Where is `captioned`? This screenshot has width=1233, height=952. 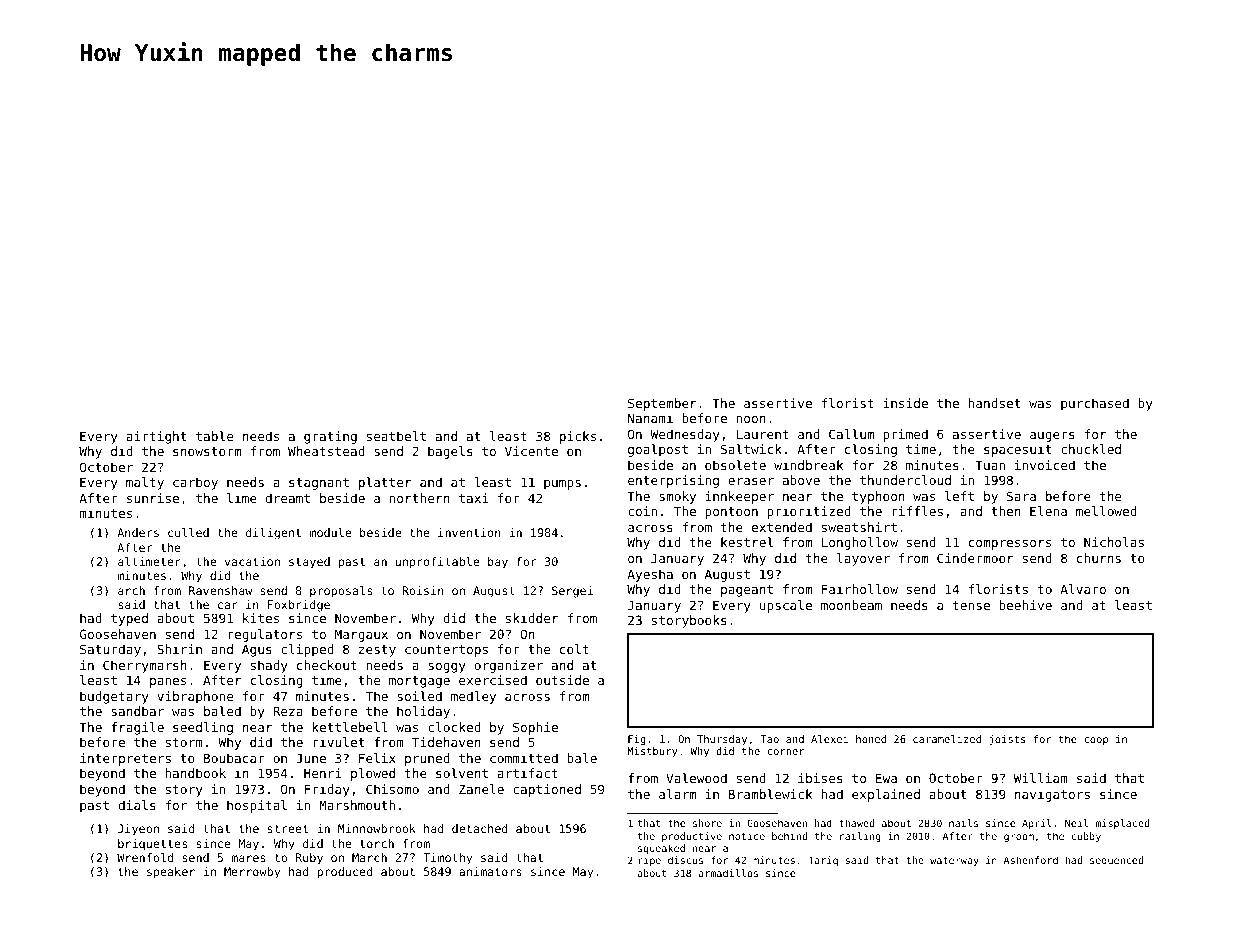
captioned is located at coordinates (547, 790).
